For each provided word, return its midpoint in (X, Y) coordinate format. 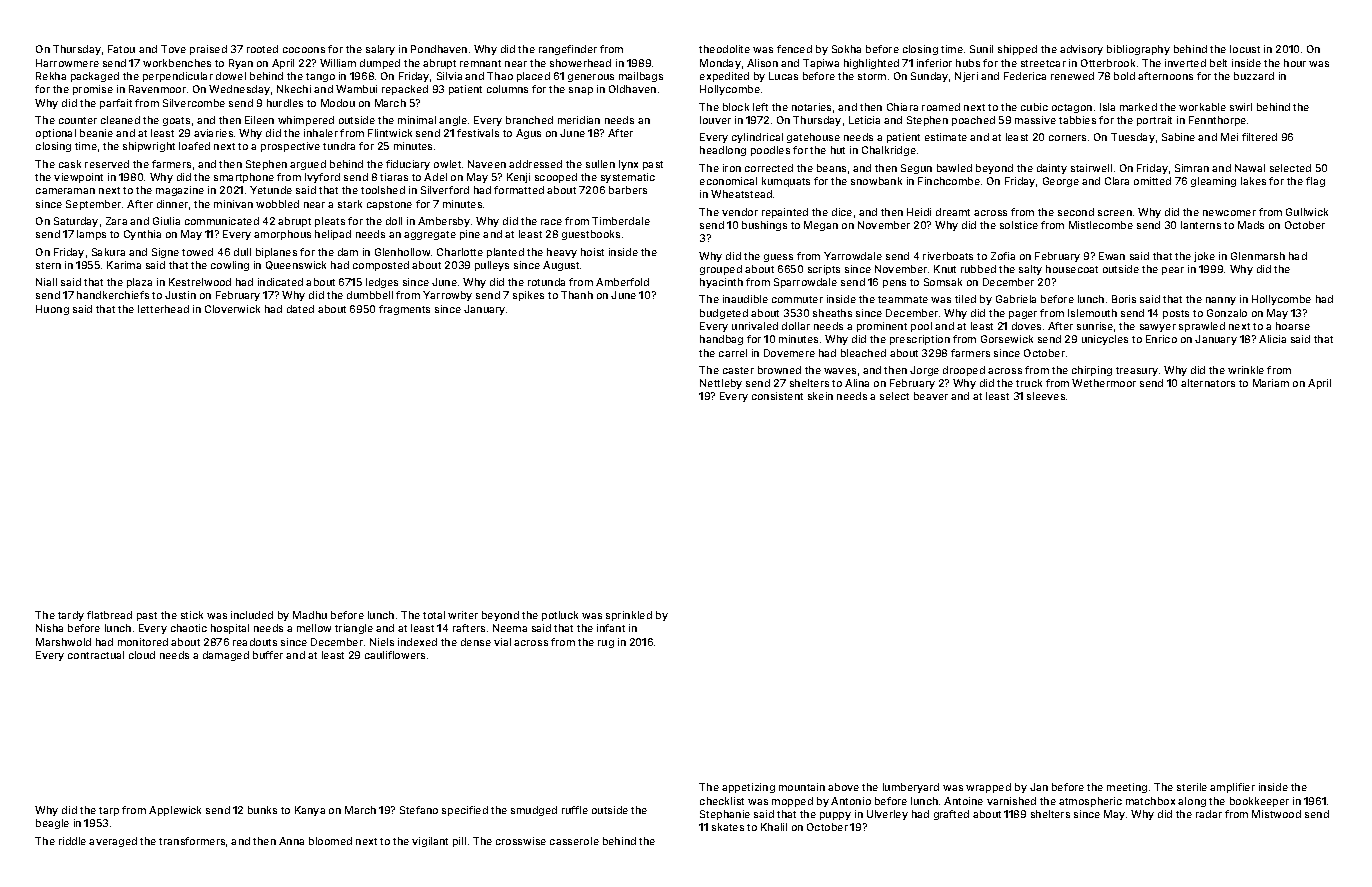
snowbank (876, 181)
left (760, 107)
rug (606, 644)
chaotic (189, 628)
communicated (222, 221)
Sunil (981, 49)
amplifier (1232, 788)
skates (728, 827)
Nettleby (721, 384)
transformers (192, 841)
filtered (1259, 137)
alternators (1208, 383)
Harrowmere (67, 63)
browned (779, 370)
